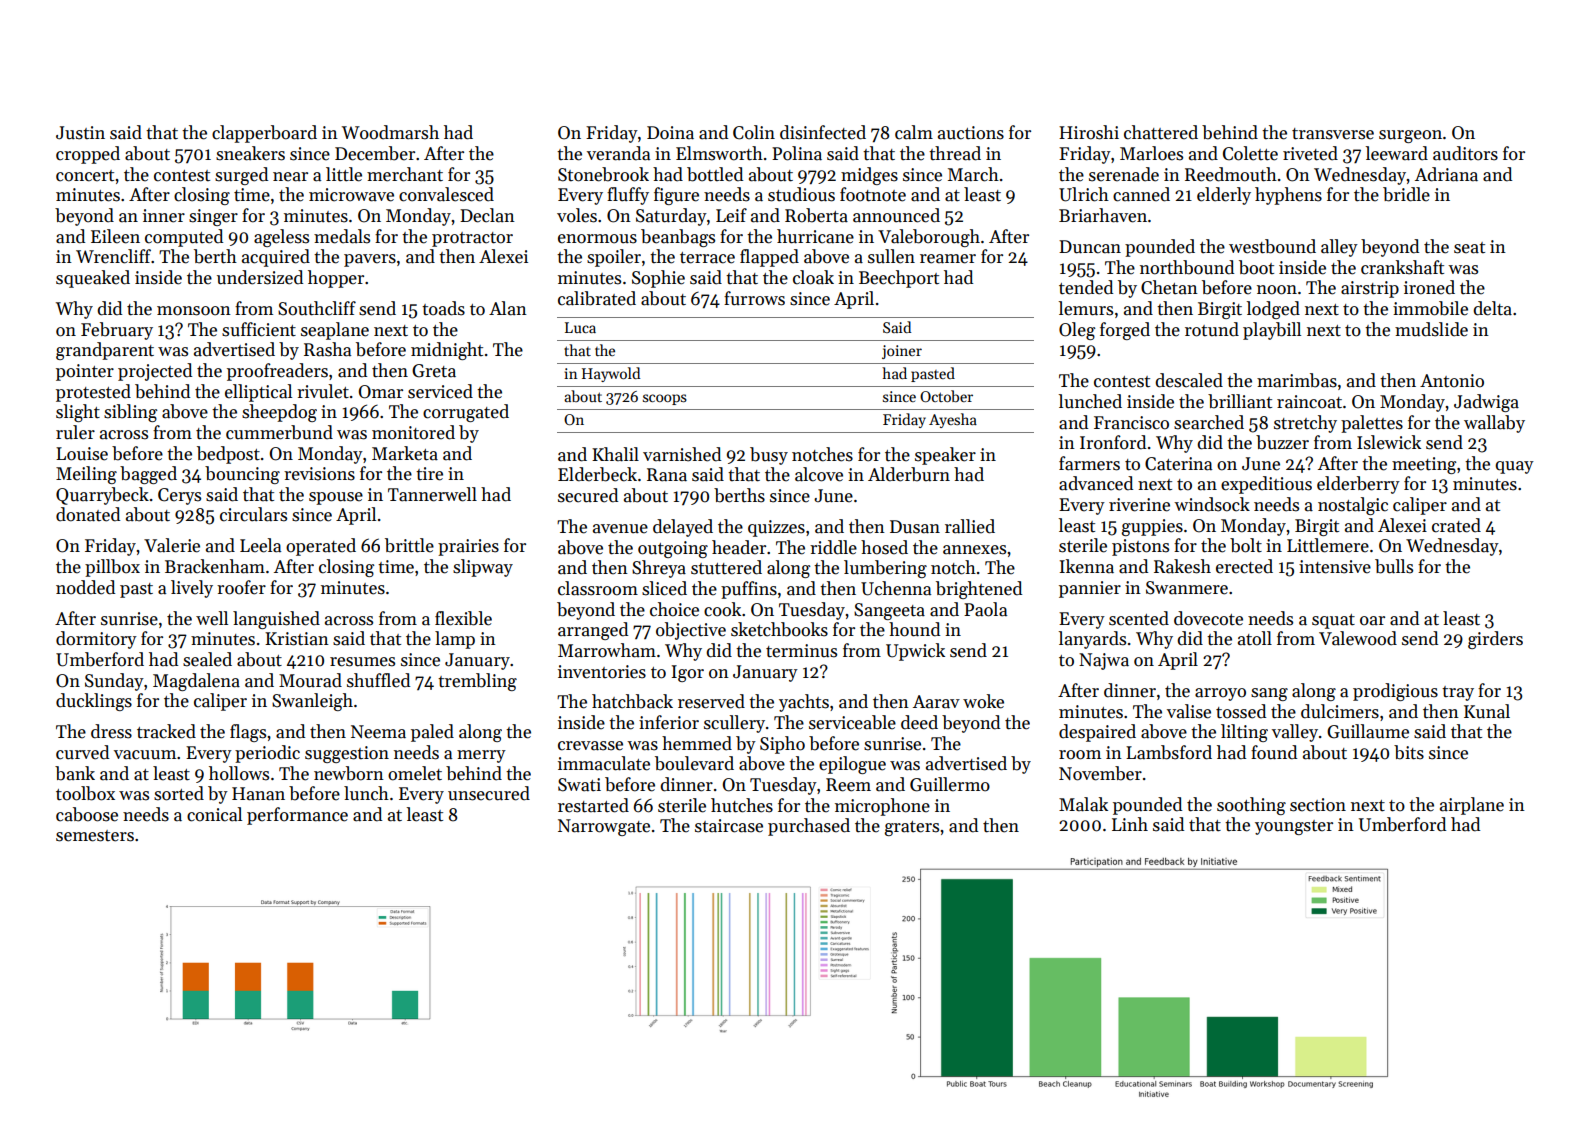 The height and width of the image is (1125, 1591). Describe the element at coordinates (297, 639) in the image. I see `Kristian` at that location.
